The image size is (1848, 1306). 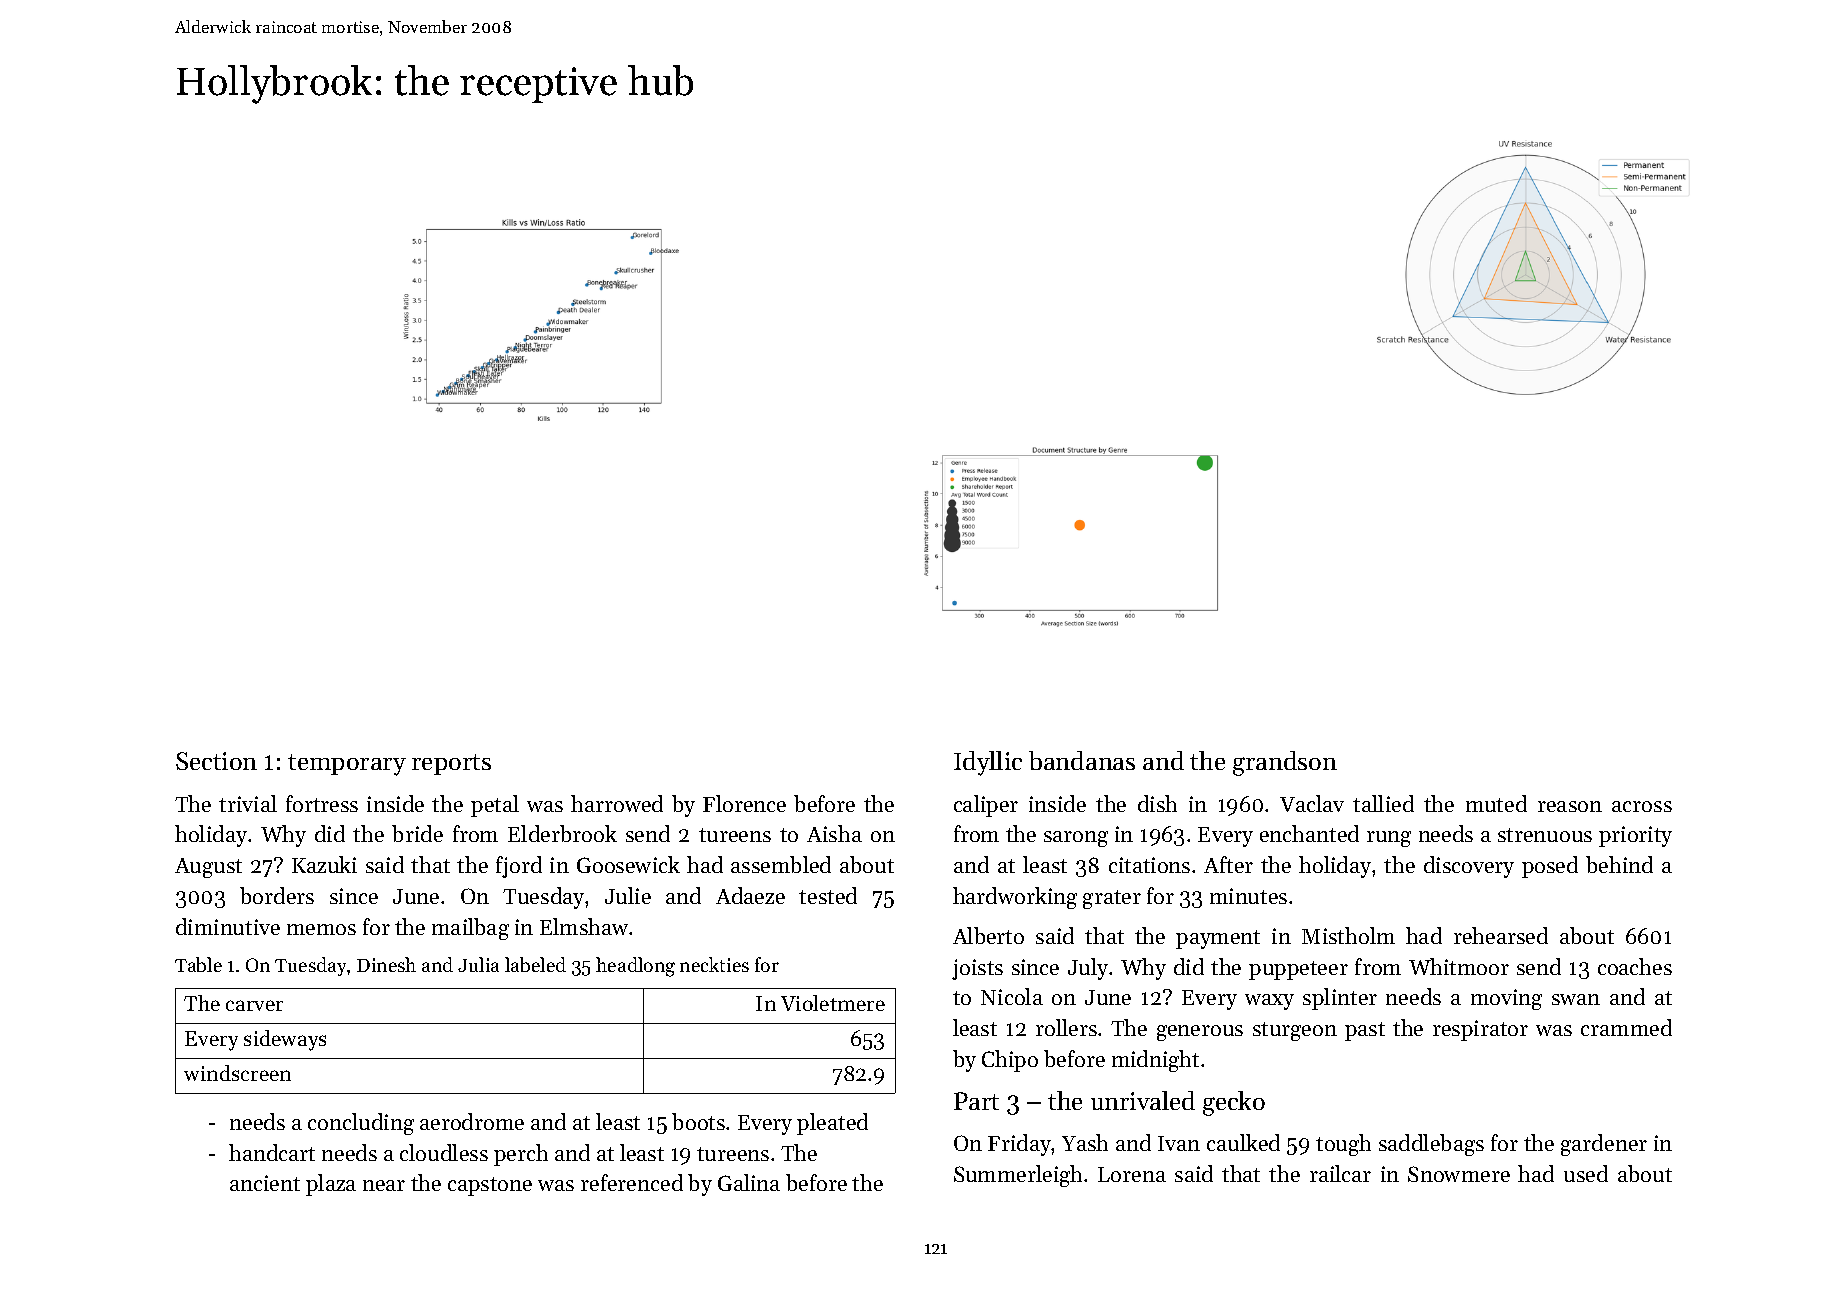 What do you see at coordinates (1501, 935) in the screenshot?
I see `rehearsed` at bounding box center [1501, 935].
